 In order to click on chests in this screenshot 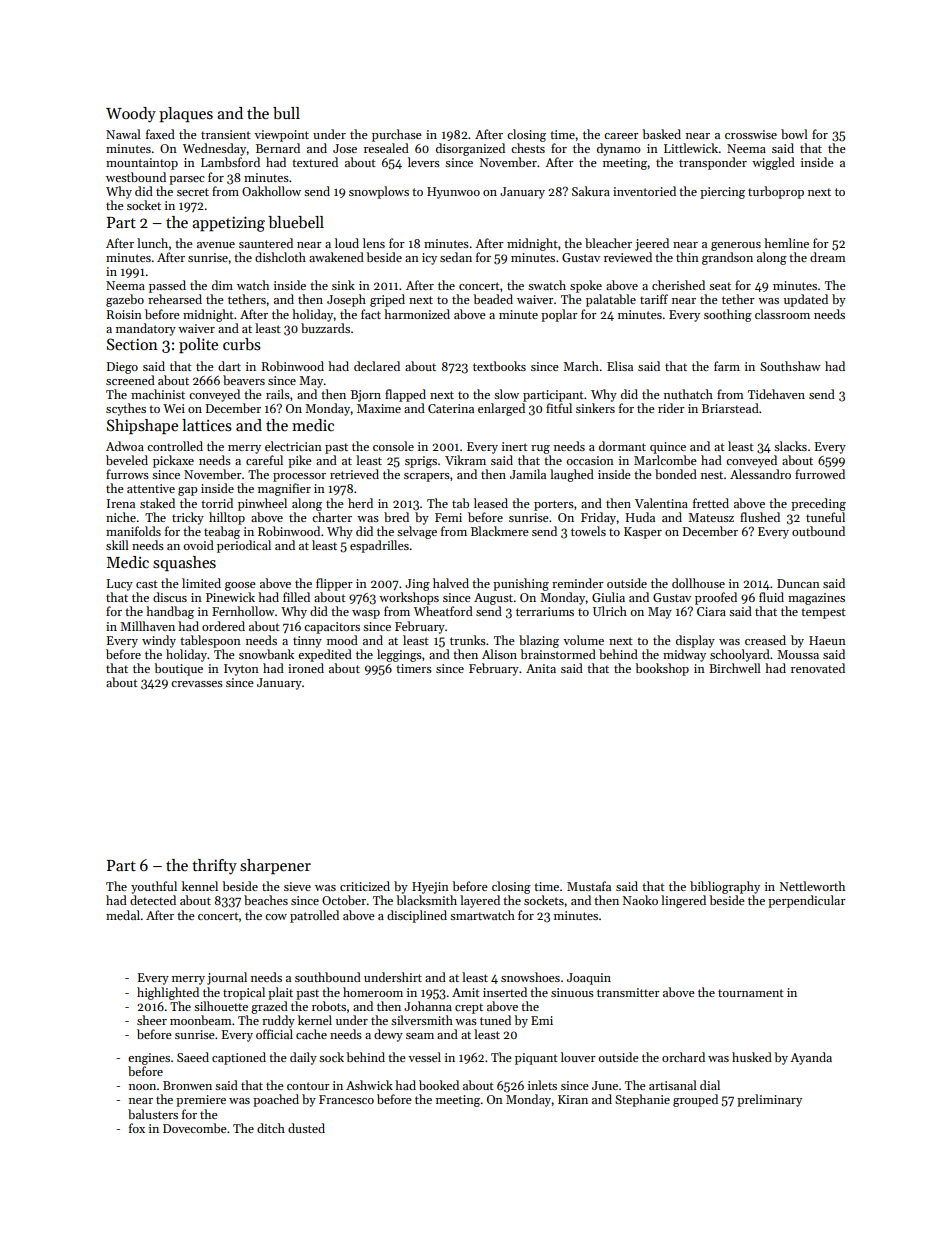, I will do `click(528, 148)`.
